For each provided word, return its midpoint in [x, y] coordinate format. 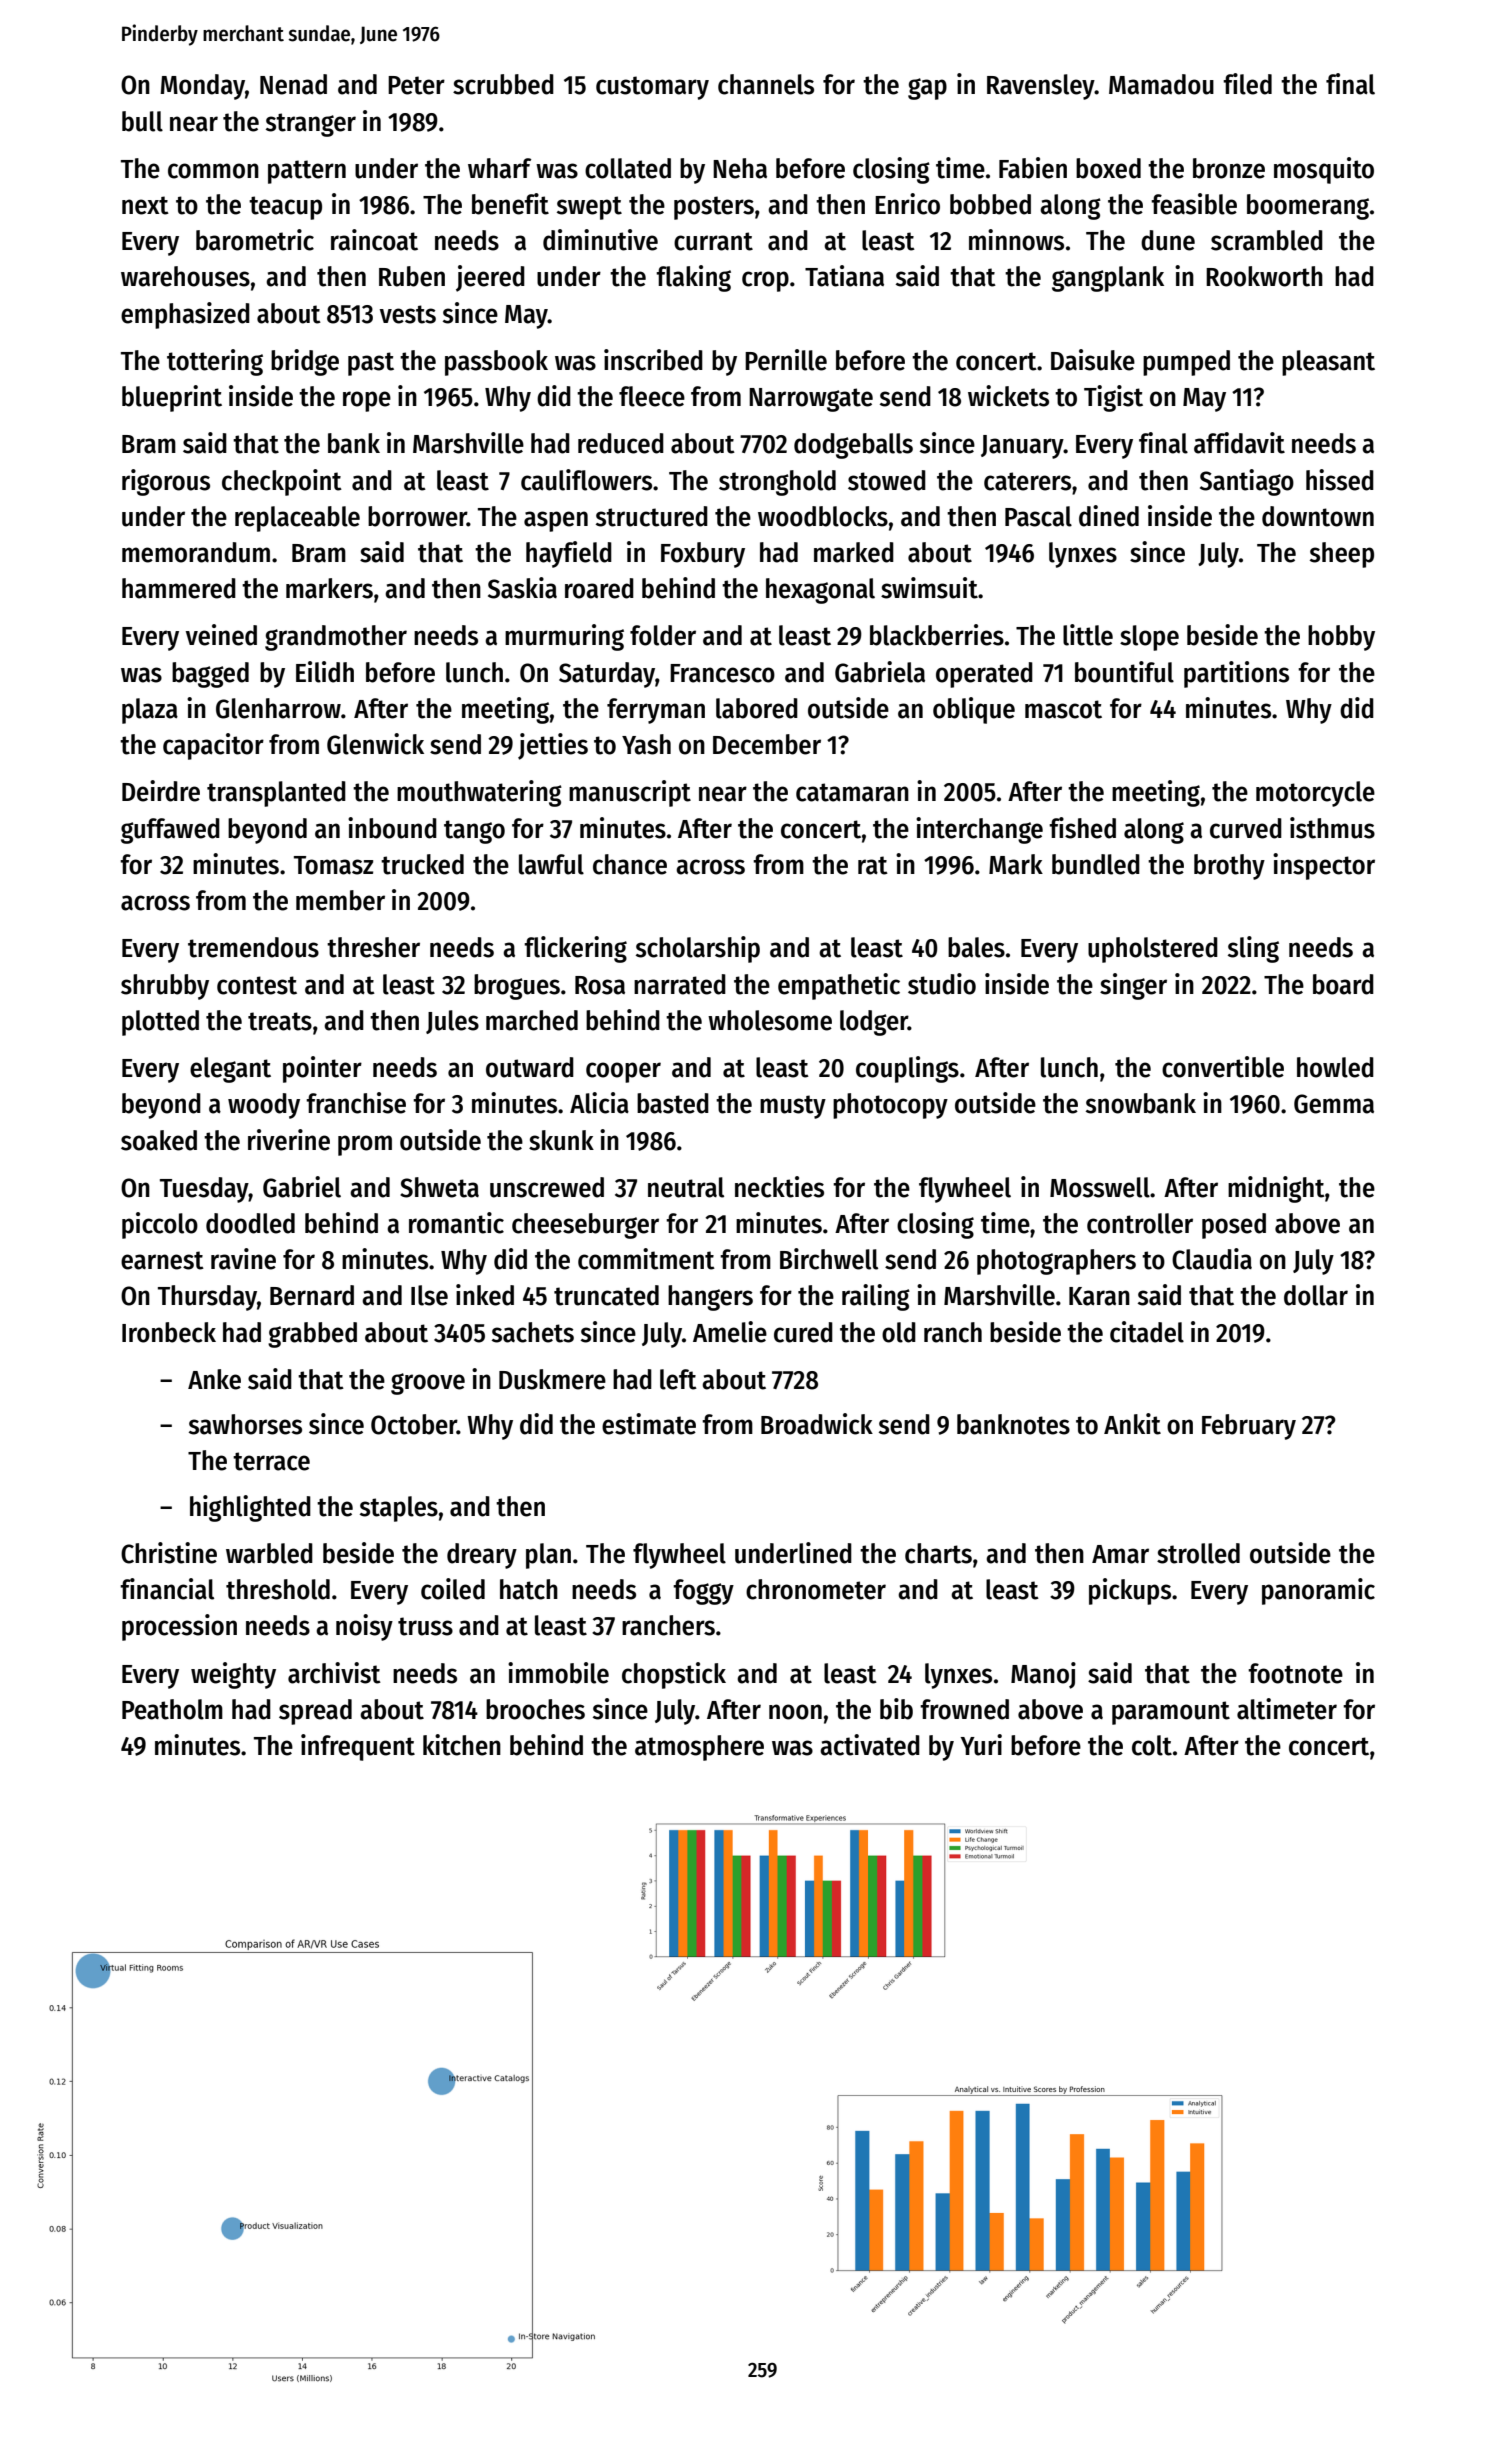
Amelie [730, 1332]
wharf [499, 168]
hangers [710, 1298]
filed [1247, 84]
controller [1140, 1223]
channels [766, 84]
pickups [1130, 1591]
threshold [278, 1589]
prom [365, 1145]
